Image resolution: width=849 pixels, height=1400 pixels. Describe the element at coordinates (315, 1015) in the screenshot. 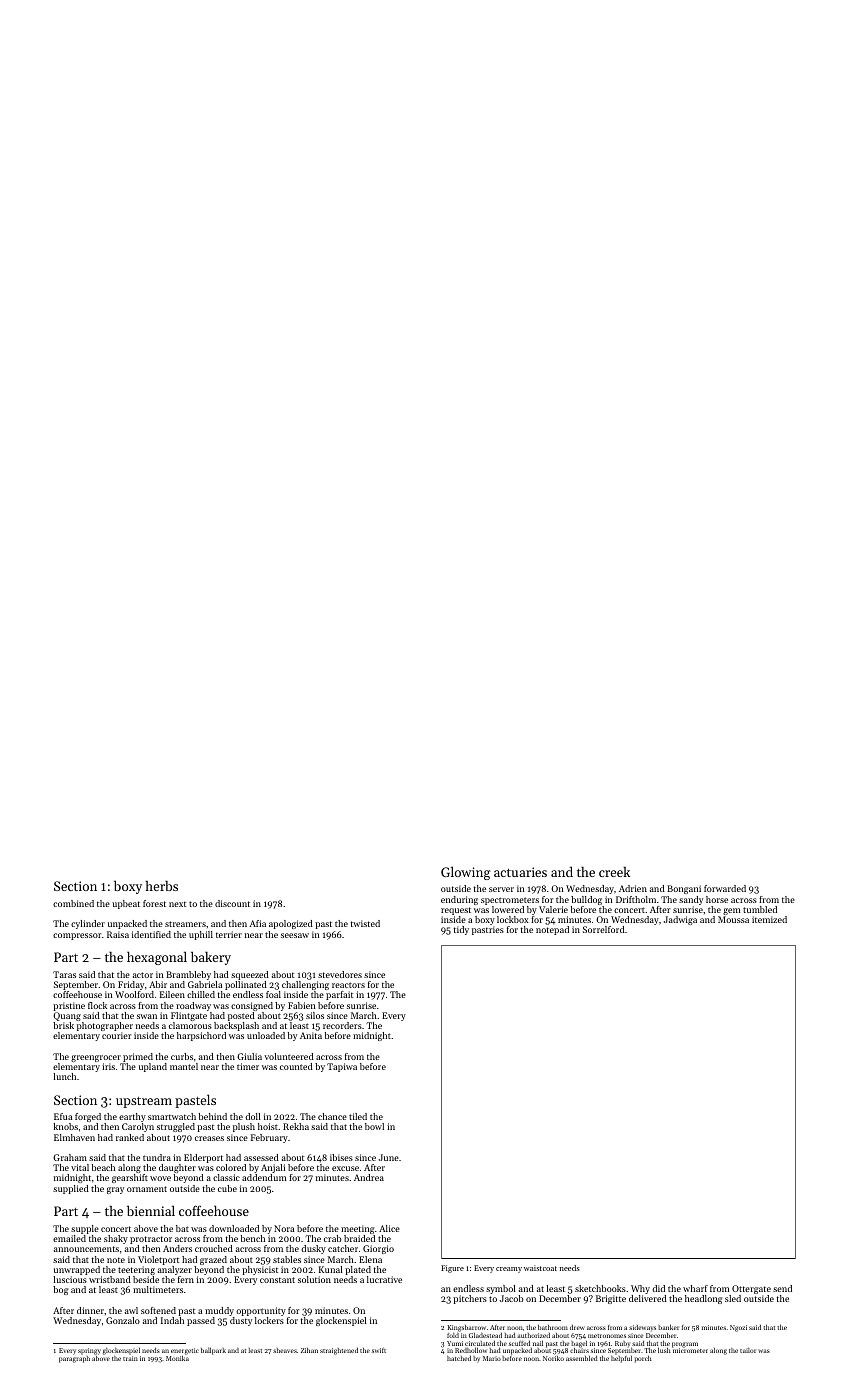

I see `silos` at that location.
